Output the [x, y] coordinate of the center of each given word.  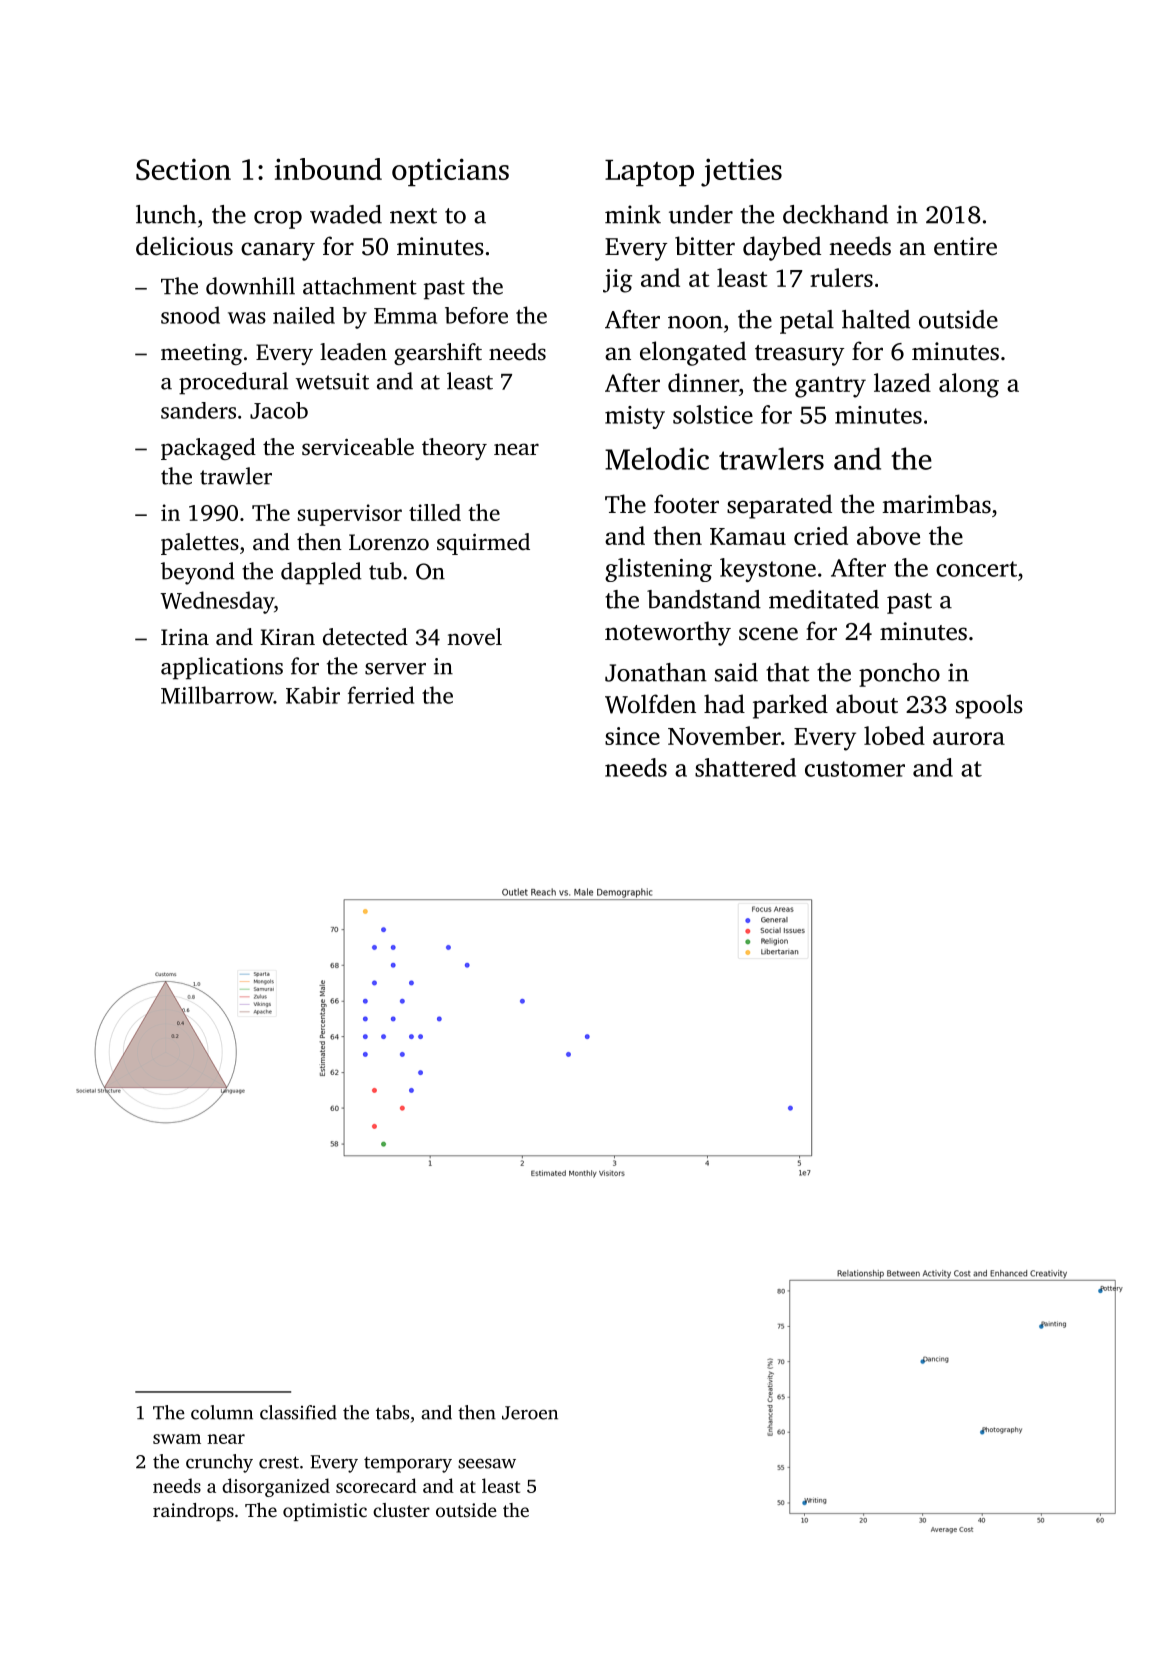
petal [807, 322]
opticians [450, 172]
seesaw [487, 1464]
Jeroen [530, 1413]
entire [965, 246]
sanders [198, 410]
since [632, 736]
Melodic [657, 458]
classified [298, 1412]
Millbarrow [217, 695]
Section [183, 169]
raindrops [193, 1512]
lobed [894, 735]
